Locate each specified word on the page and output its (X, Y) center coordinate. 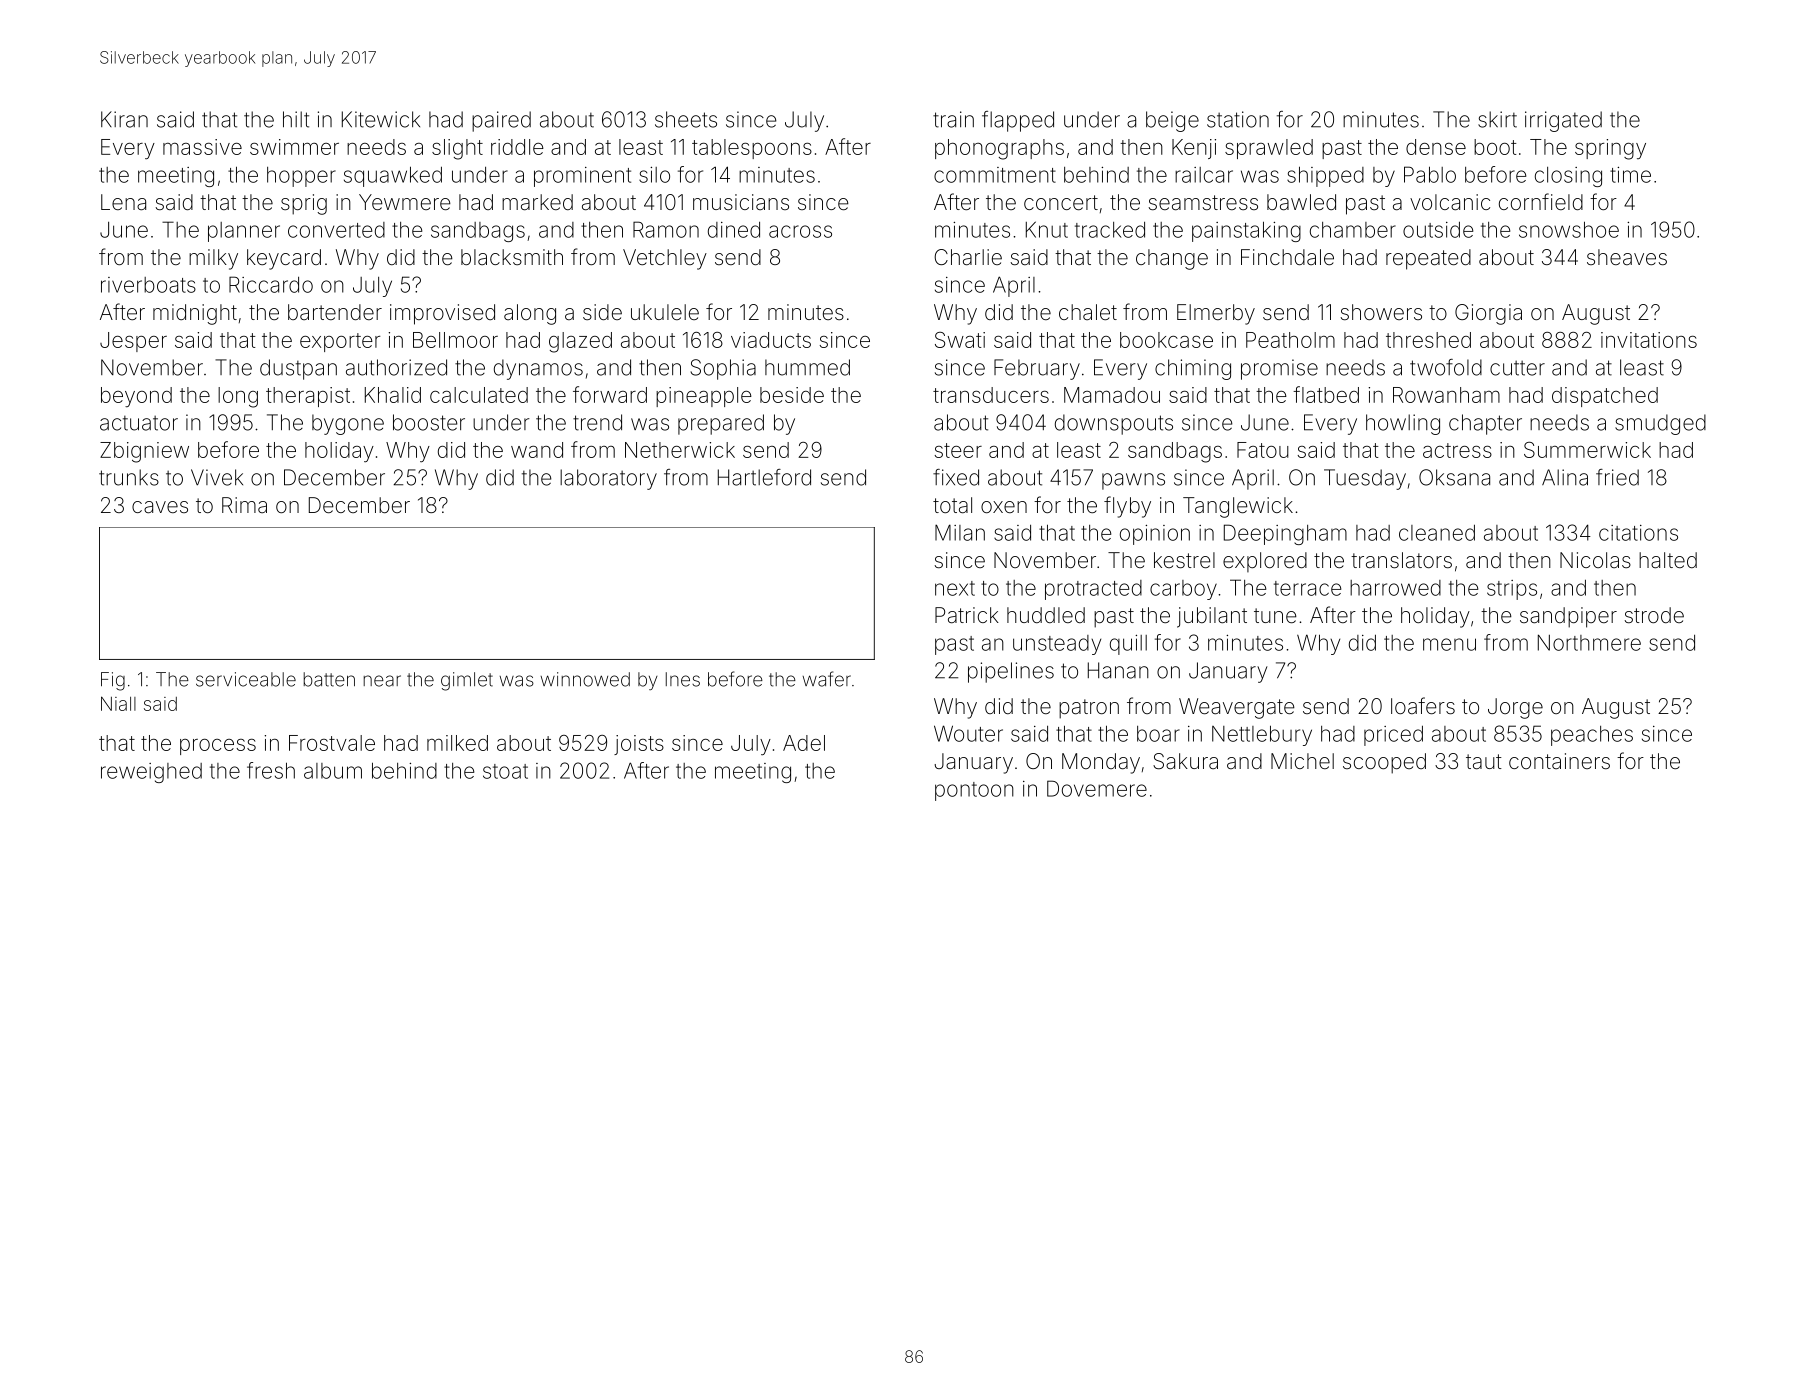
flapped (1018, 121)
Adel (804, 743)
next (955, 588)
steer (958, 450)
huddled (1046, 615)
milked (457, 743)
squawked (393, 176)
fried (1617, 477)
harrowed (1395, 588)
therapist (308, 397)
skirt (1497, 119)
